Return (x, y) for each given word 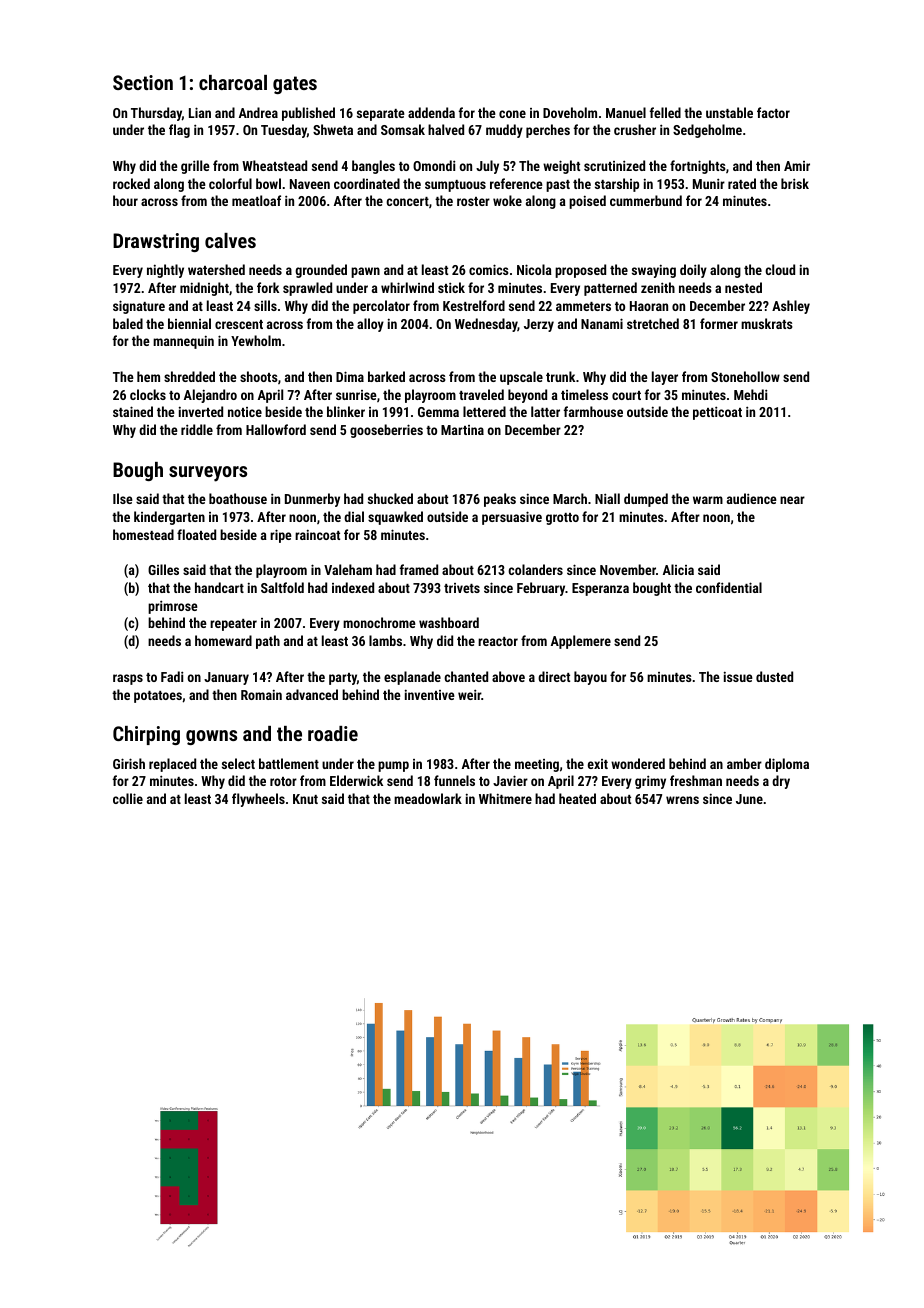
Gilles (163, 569)
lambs (385, 640)
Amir (797, 166)
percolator (381, 307)
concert (407, 201)
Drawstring (156, 242)
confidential (729, 587)
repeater (233, 625)
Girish (129, 763)
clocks (148, 394)
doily (693, 271)
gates (295, 85)
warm (708, 500)
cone (512, 114)
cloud (780, 269)
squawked (395, 518)
